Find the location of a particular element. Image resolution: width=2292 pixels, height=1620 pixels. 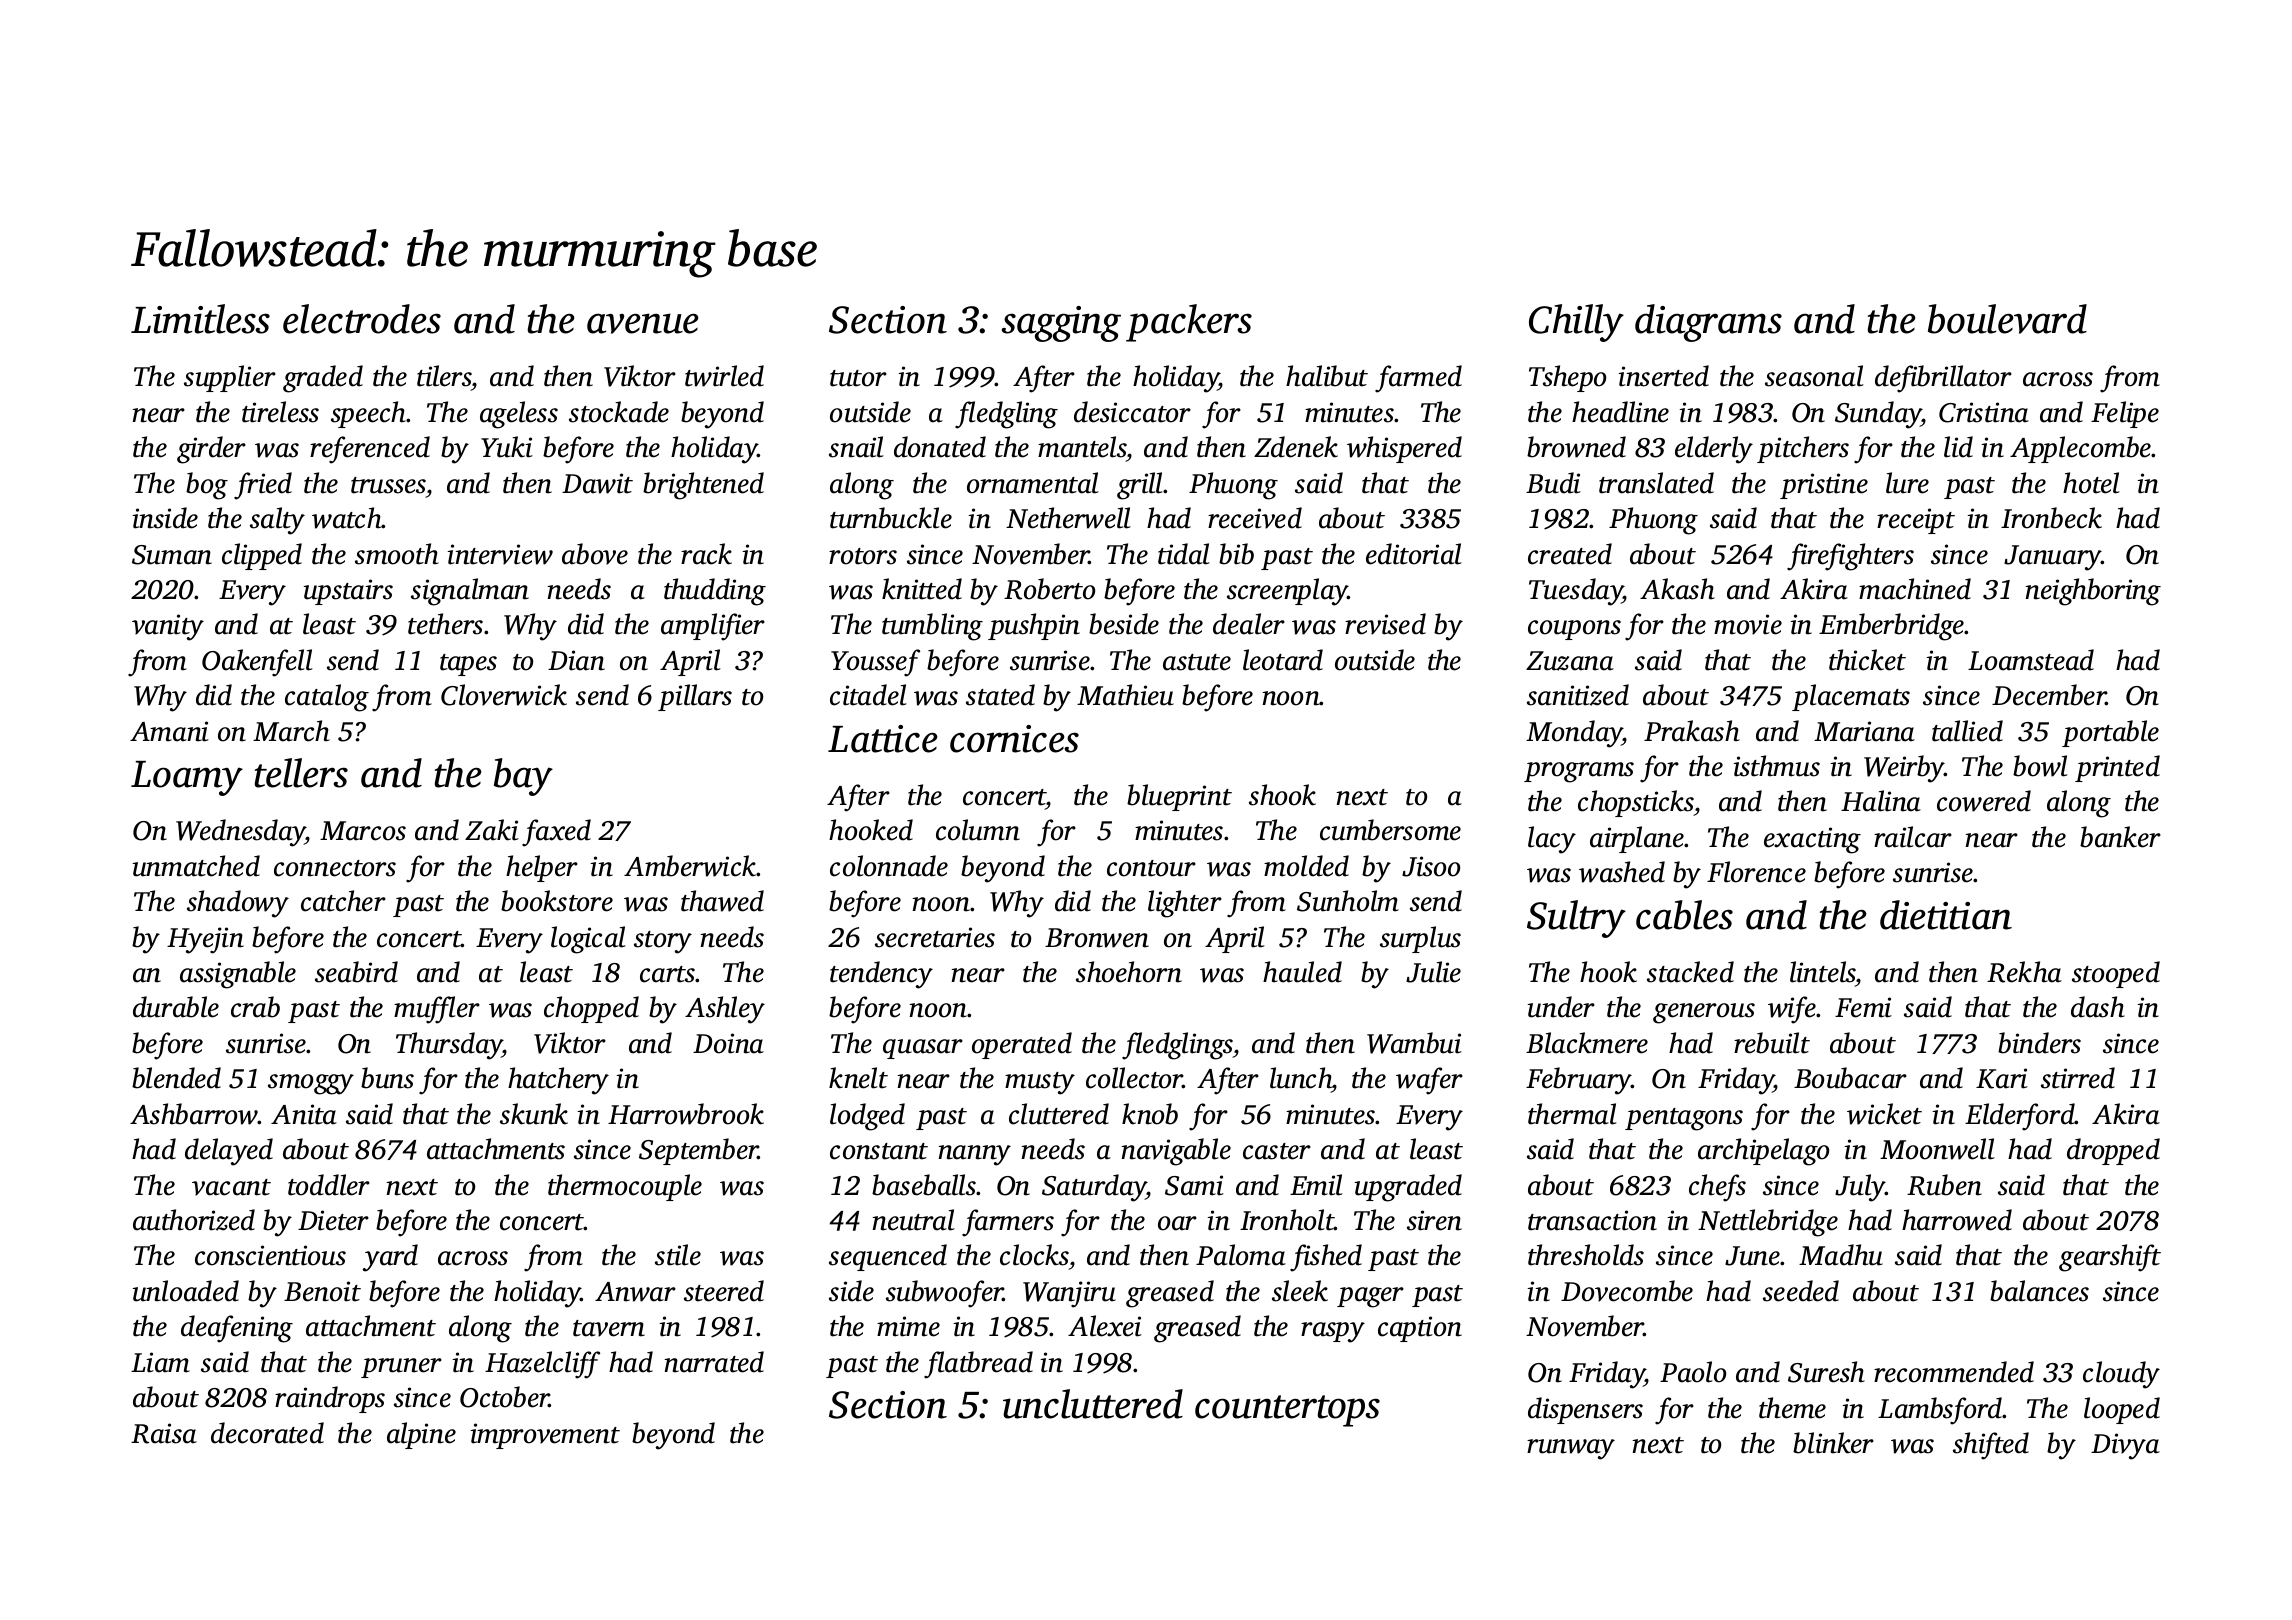

Sunholm is located at coordinates (1348, 901).
